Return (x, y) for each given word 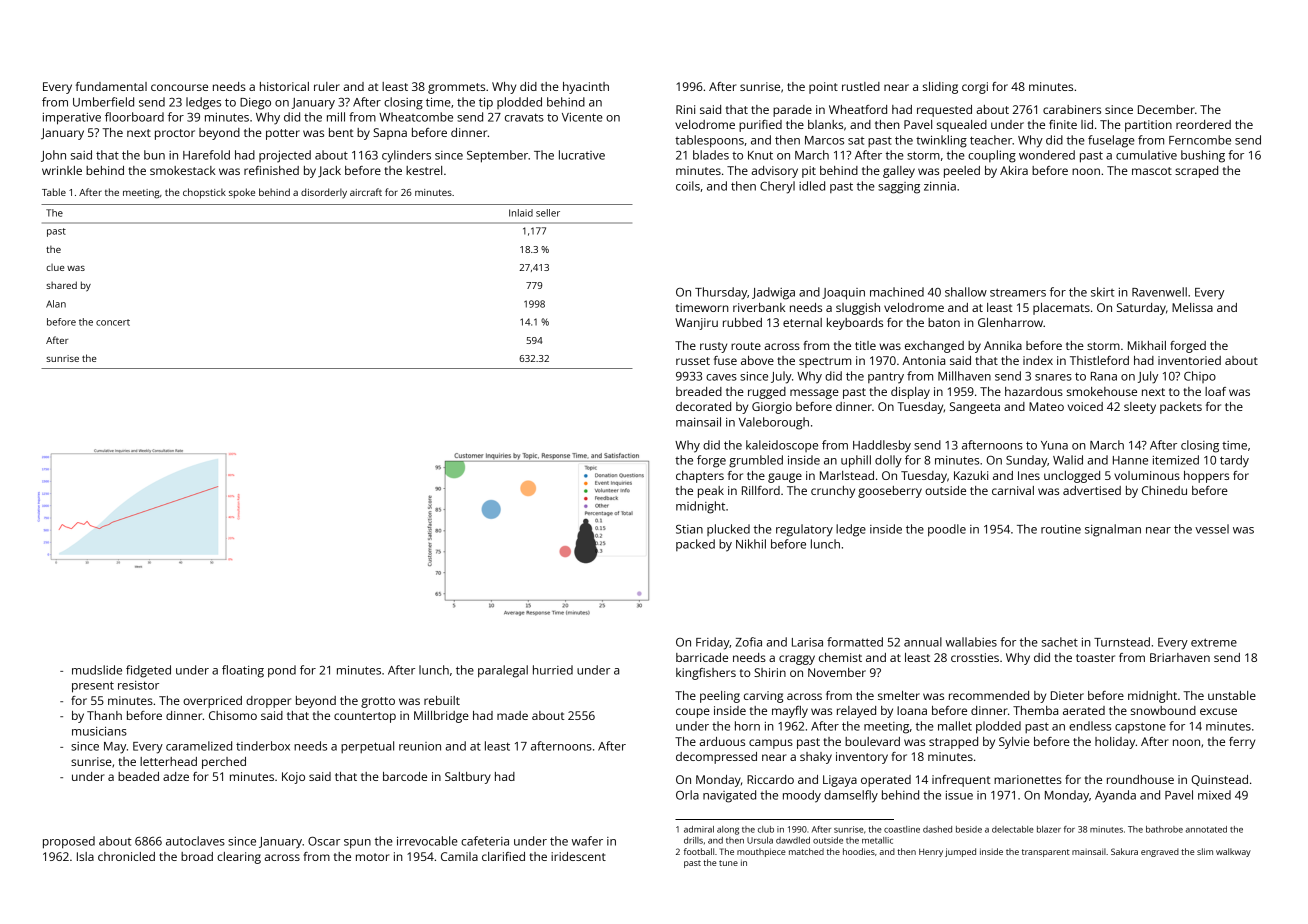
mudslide (97, 670)
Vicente (582, 117)
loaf (1215, 391)
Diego (255, 104)
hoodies (859, 851)
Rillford (761, 490)
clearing (239, 858)
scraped (1196, 172)
